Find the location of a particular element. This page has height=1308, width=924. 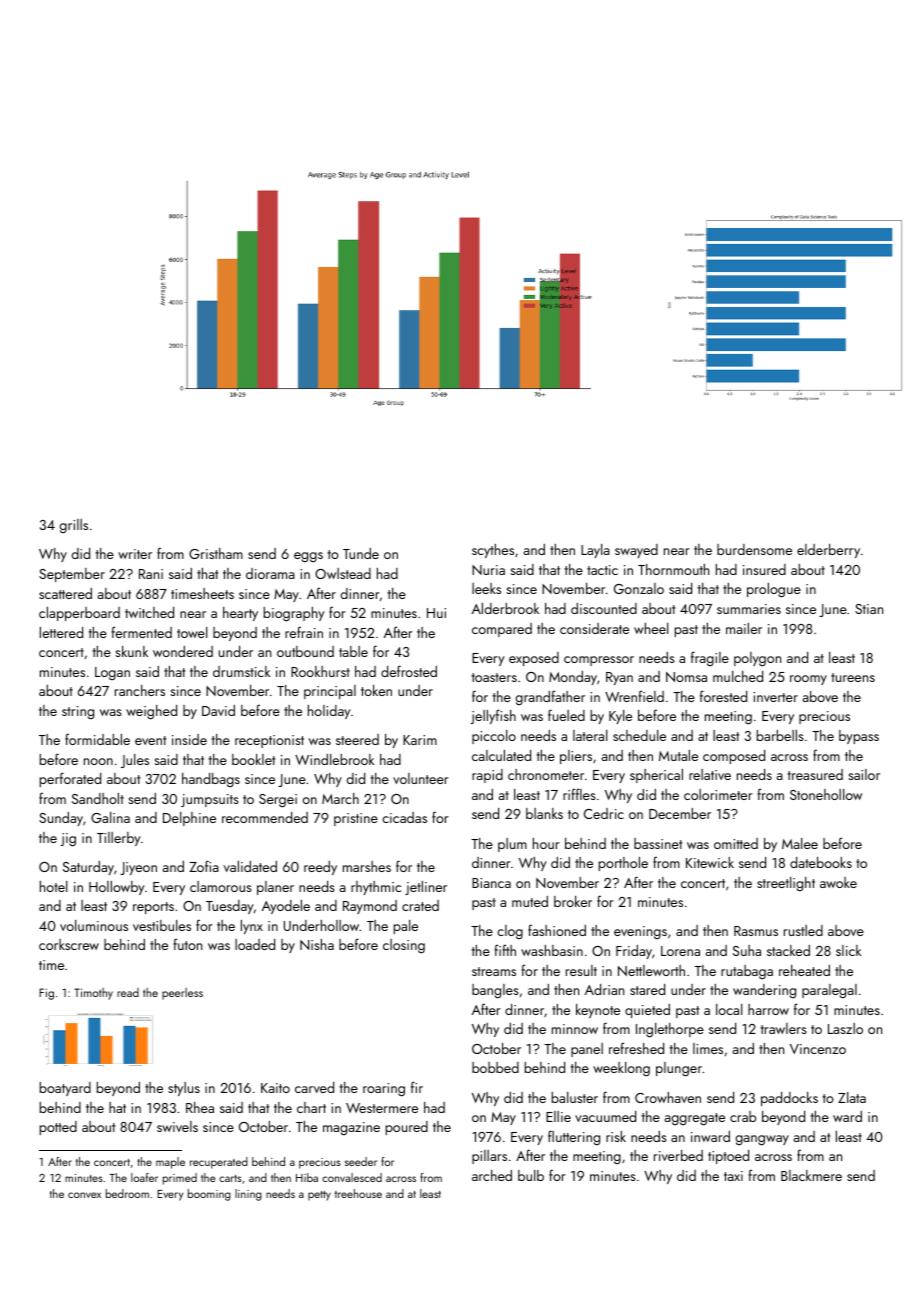

wondered is located at coordinates (183, 651).
